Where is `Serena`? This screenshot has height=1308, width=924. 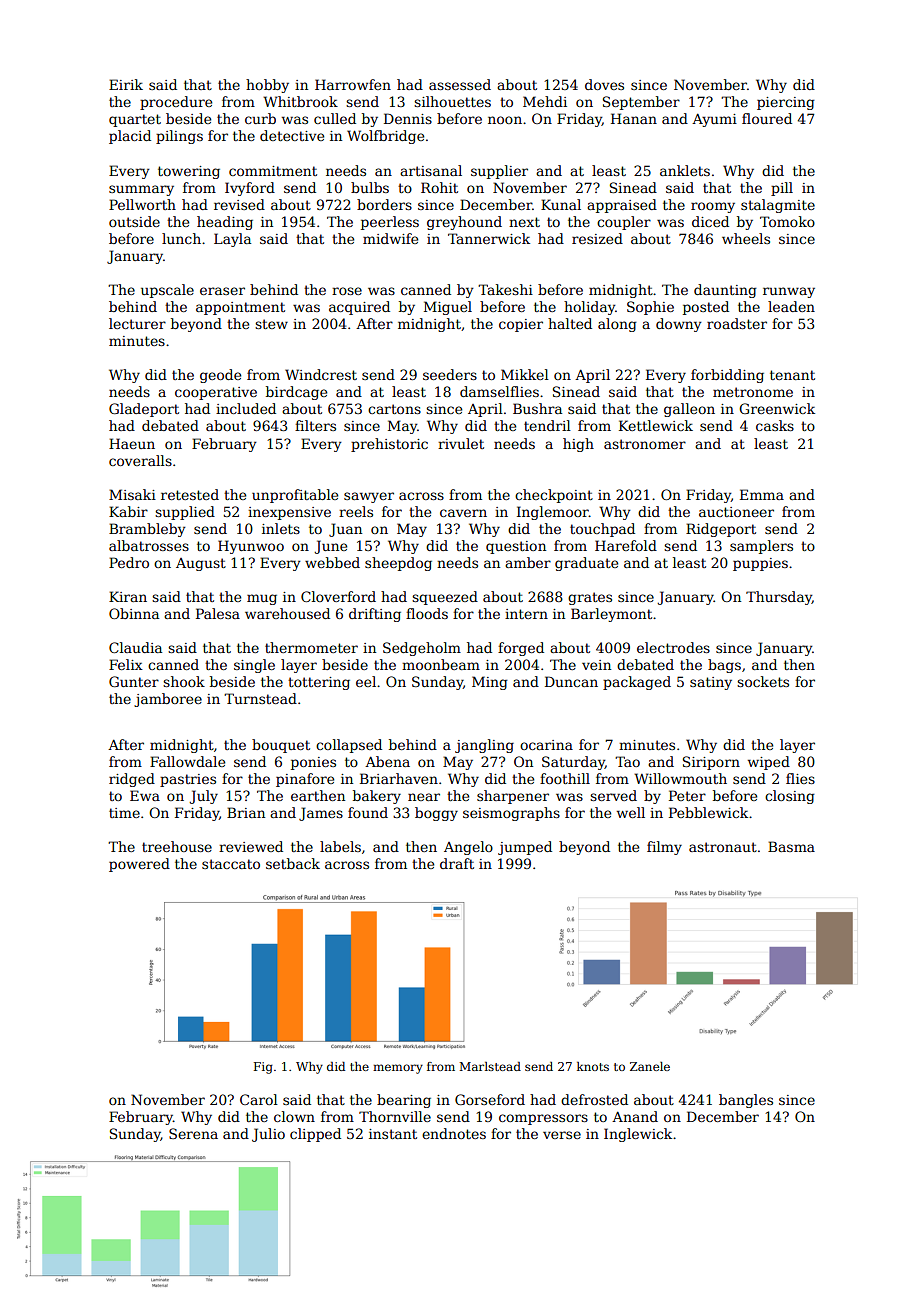
Serena is located at coordinates (193, 1133).
